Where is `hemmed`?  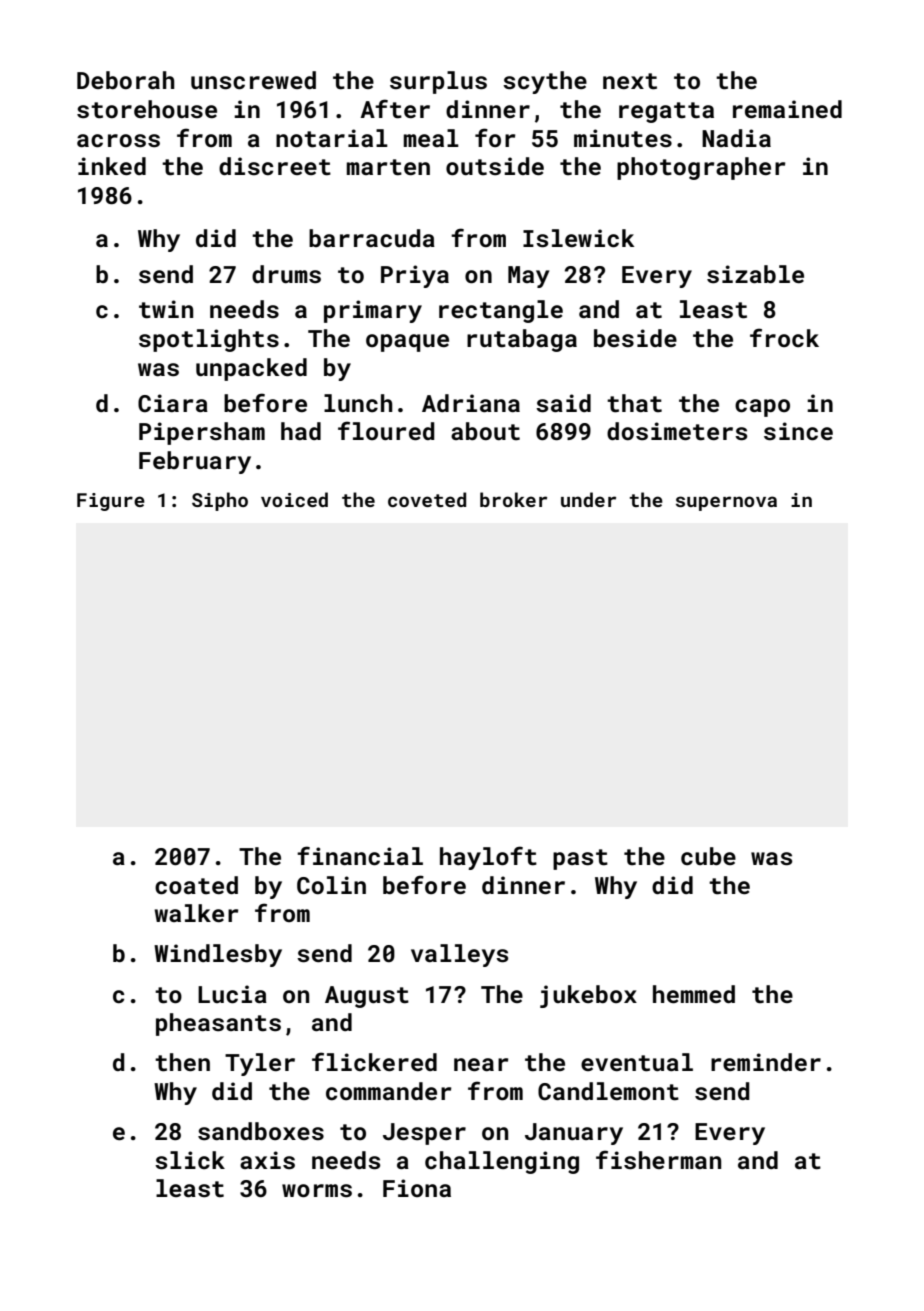
hemmed is located at coordinates (694, 994).
